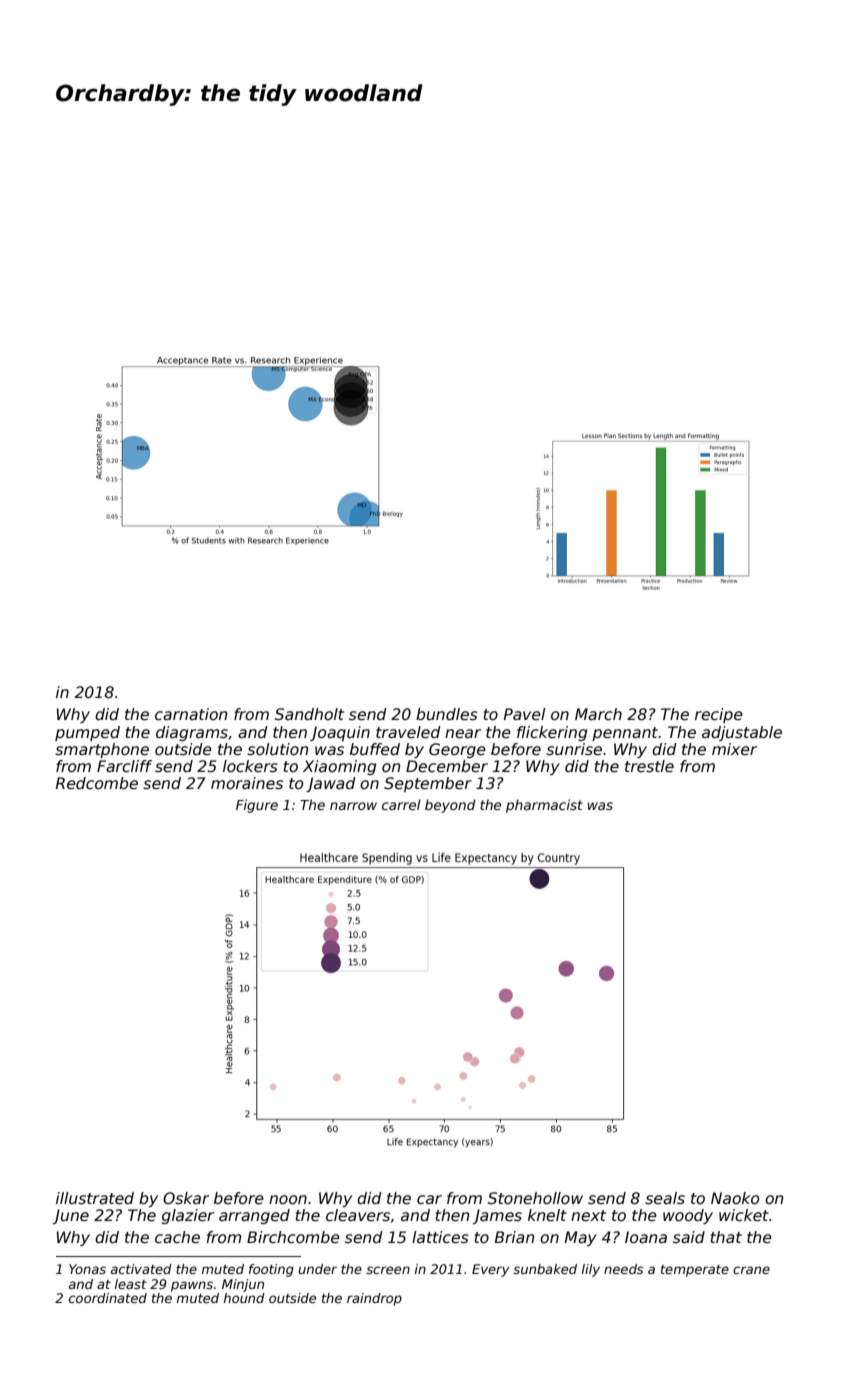 This page has width=849, height=1400. Describe the element at coordinates (288, 1199) in the page. I see `noon` at that location.
